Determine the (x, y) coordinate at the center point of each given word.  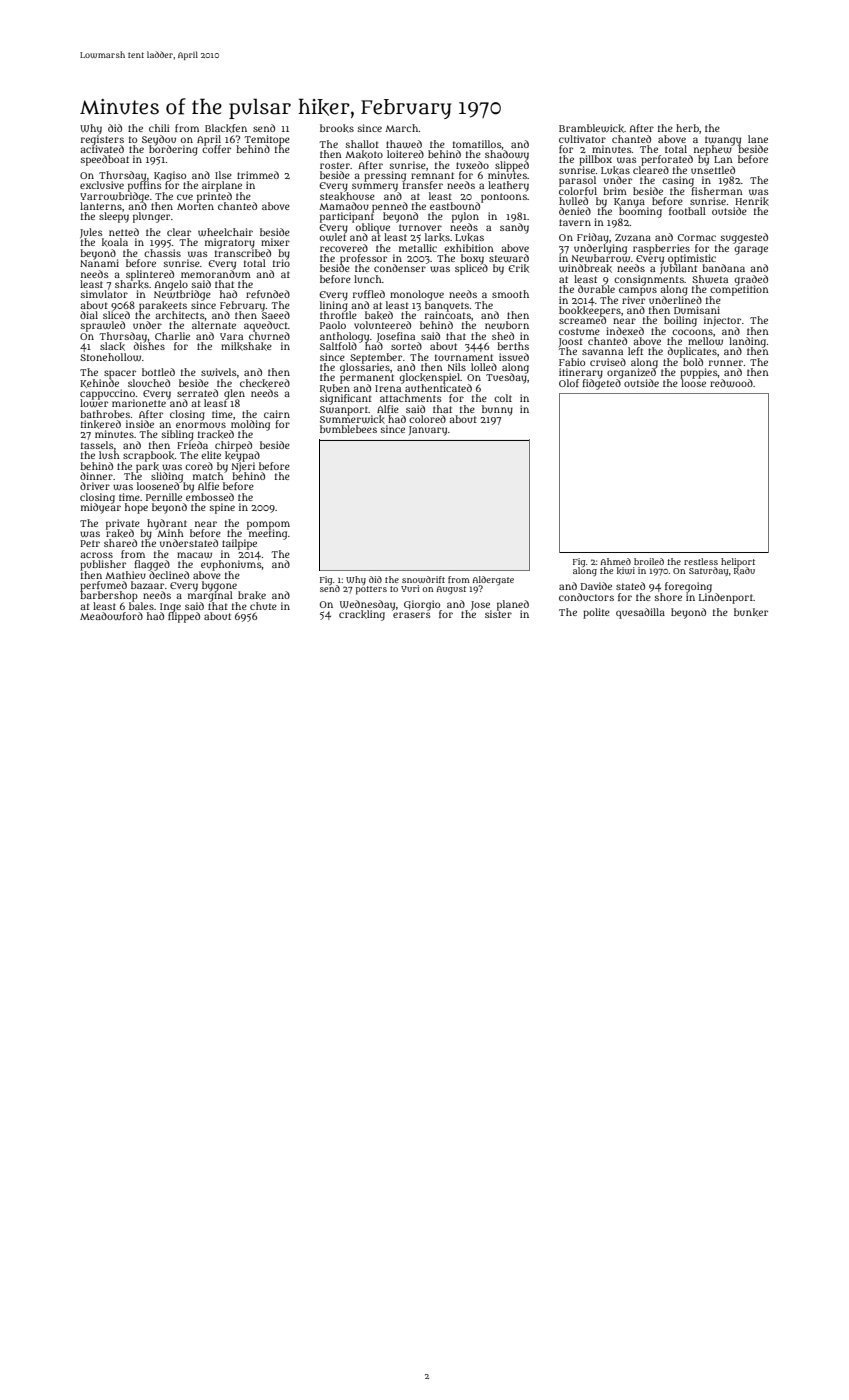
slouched (149, 383)
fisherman (717, 191)
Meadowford (111, 616)
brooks (337, 128)
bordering (173, 150)
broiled (649, 561)
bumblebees (348, 429)
